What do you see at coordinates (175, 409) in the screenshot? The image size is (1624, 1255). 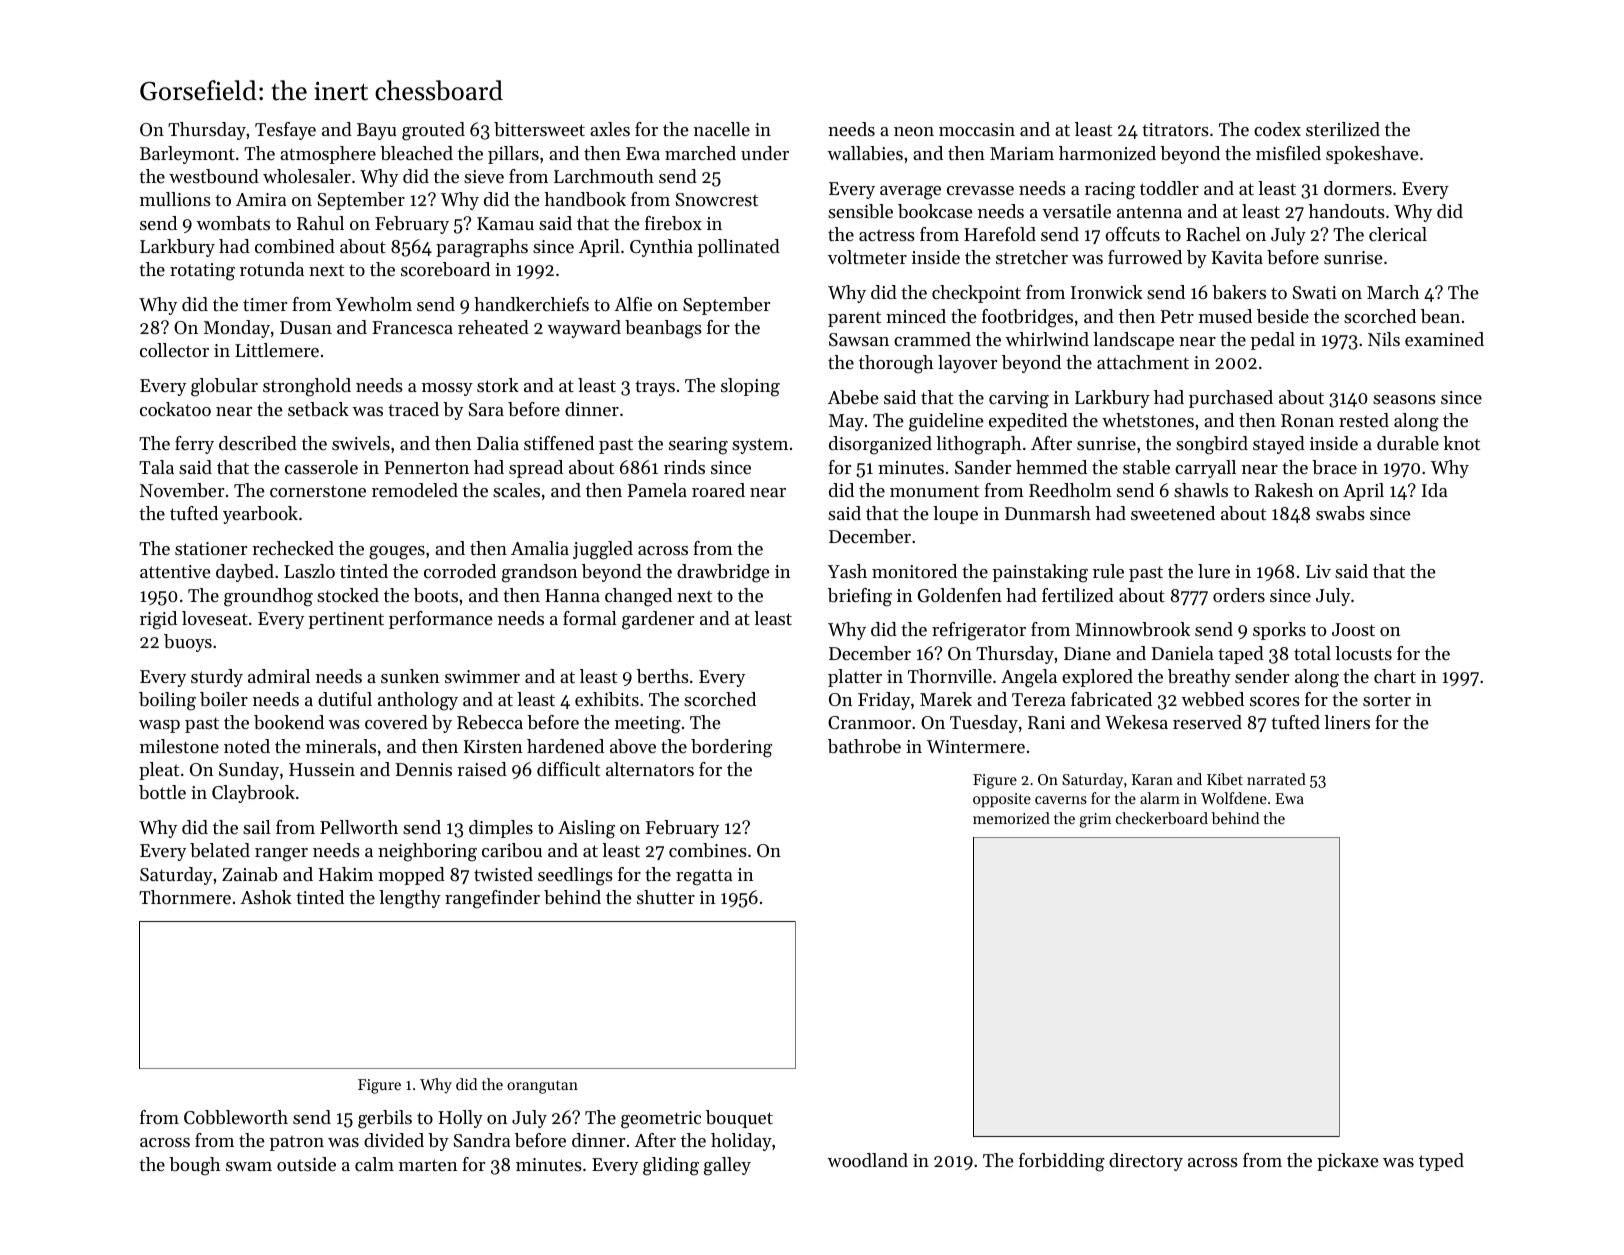 I see `cockatoo` at bounding box center [175, 409].
